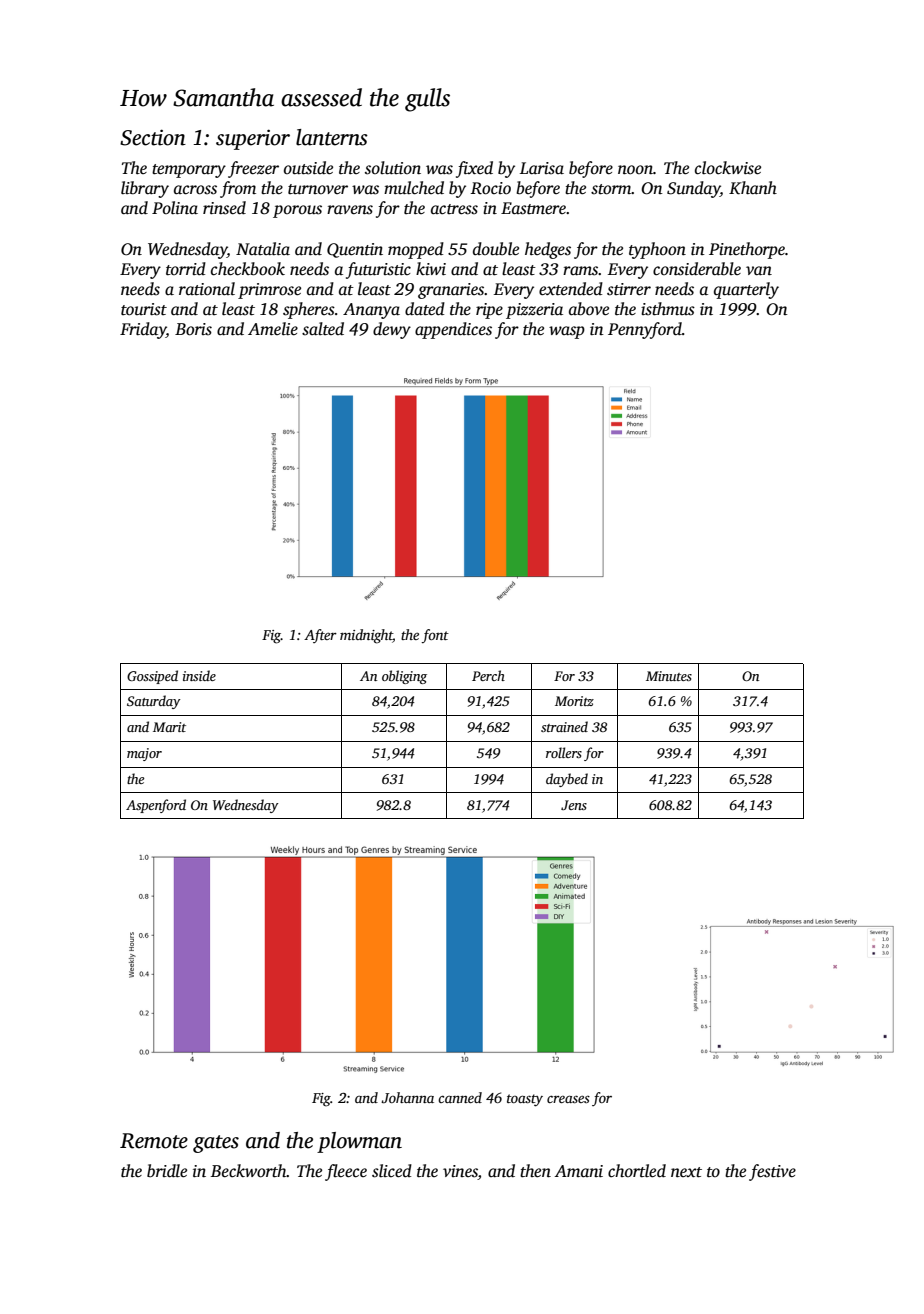  Describe the element at coordinates (574, 701) in the screenshot. I see `Moritz` at that location.
